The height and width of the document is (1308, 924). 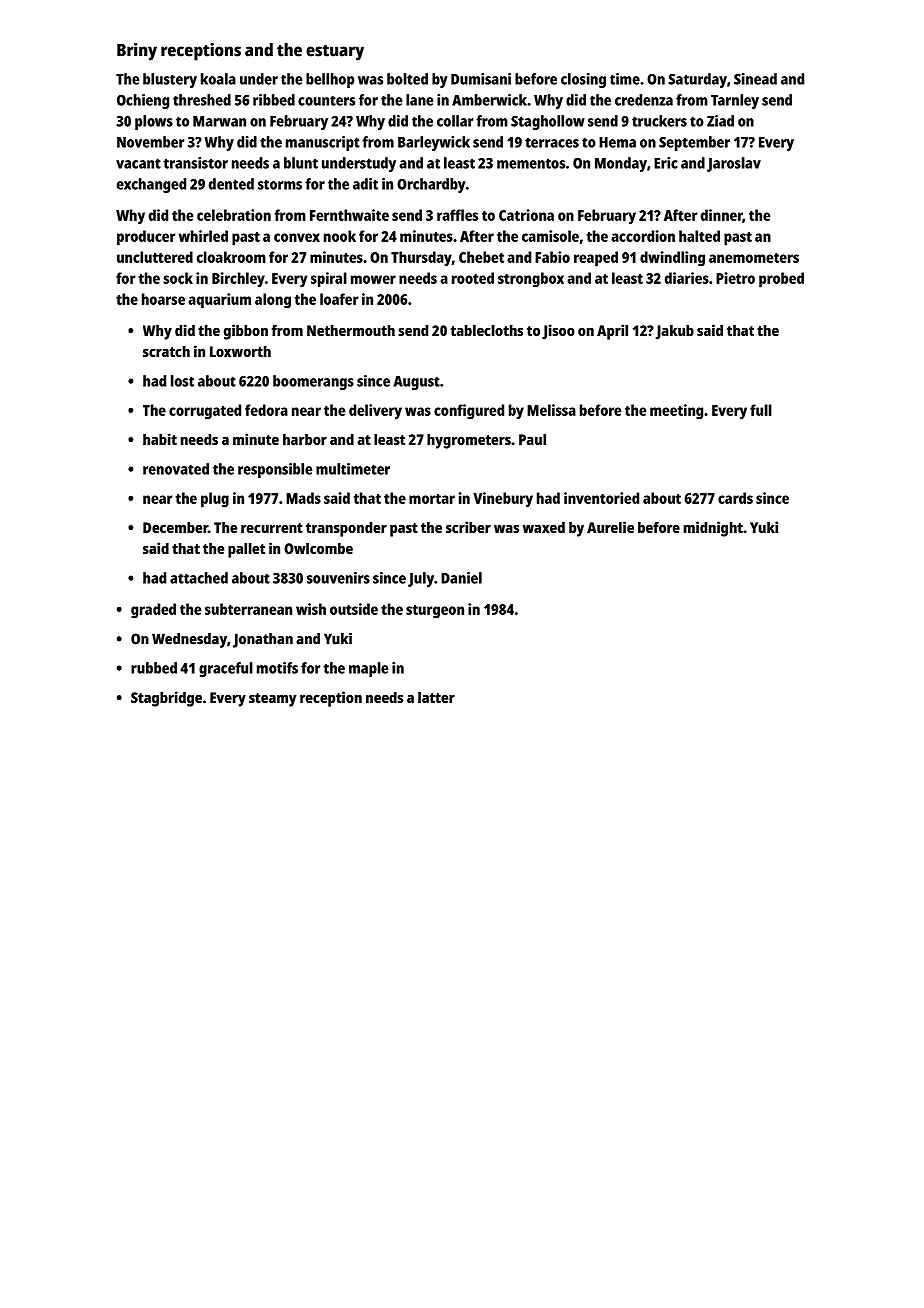 I want to click on Owlcombe, so click(x=318, y=548).
